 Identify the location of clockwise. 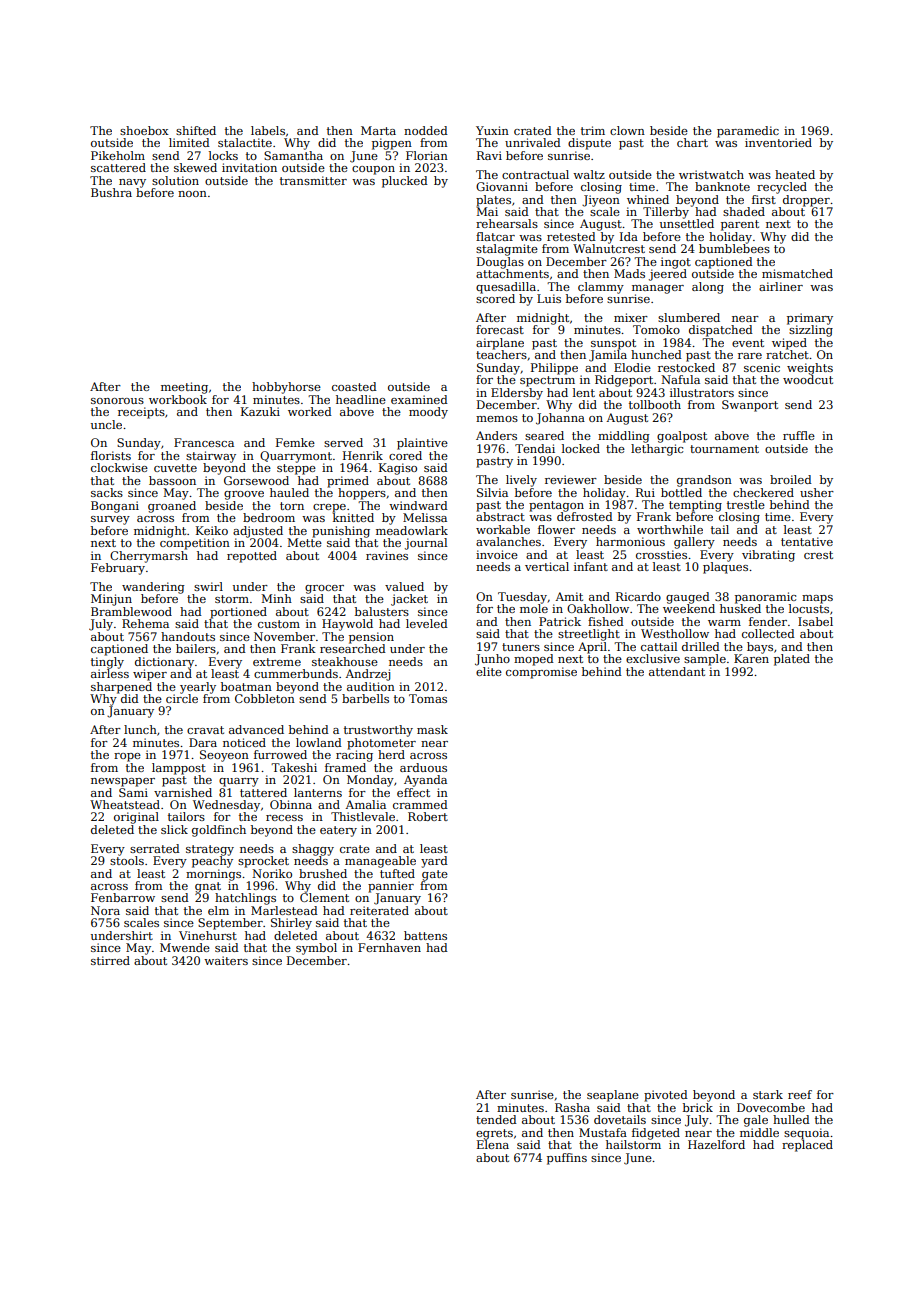
(119, 467).
